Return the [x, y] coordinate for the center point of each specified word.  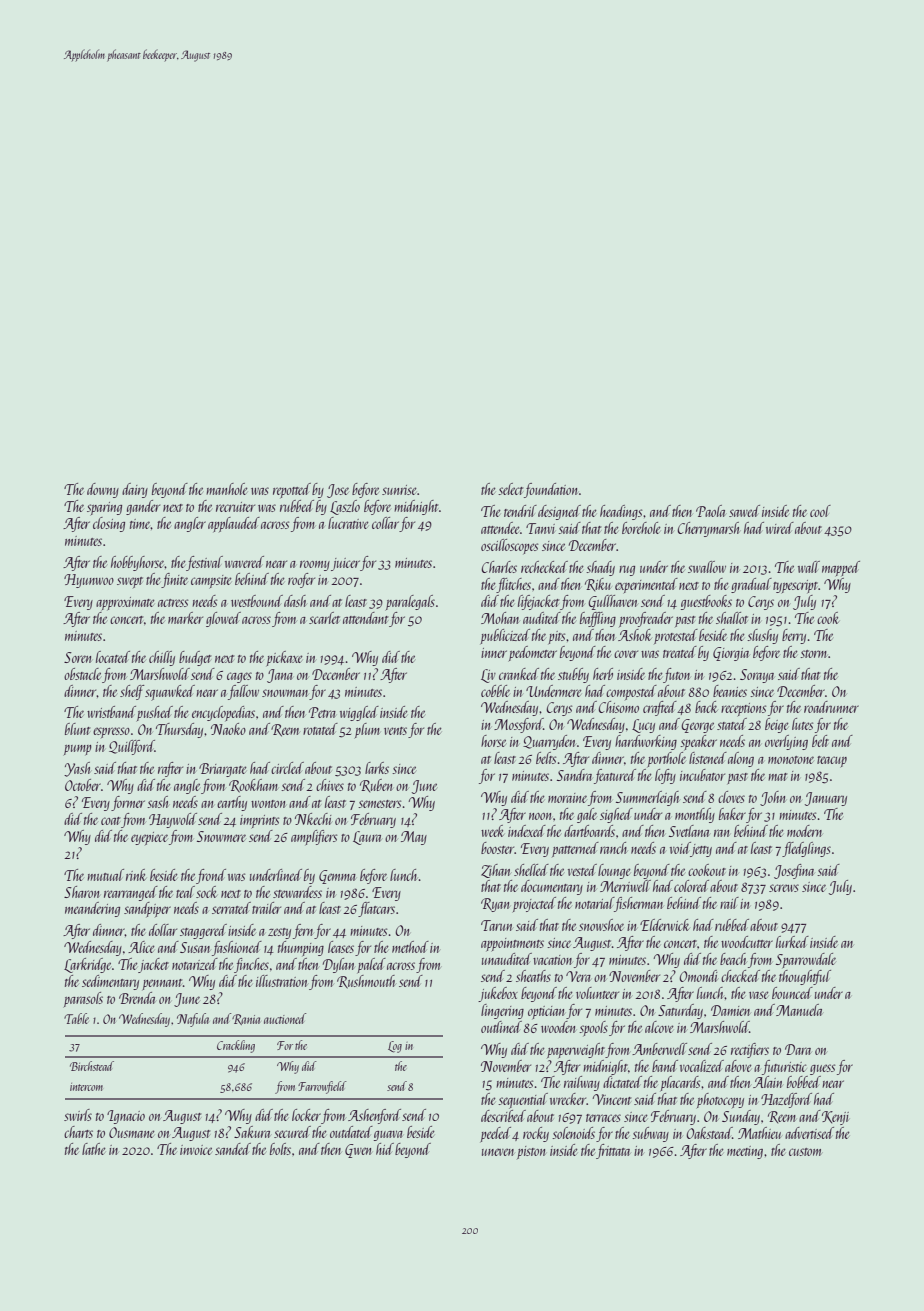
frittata [613, 1151]
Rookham [253, 786]
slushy [762, 636]
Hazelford [786, 1100]
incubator [702, 775]
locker [306, 1115]
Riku [598, 584]
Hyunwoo [89, 581]
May [414, 838]
